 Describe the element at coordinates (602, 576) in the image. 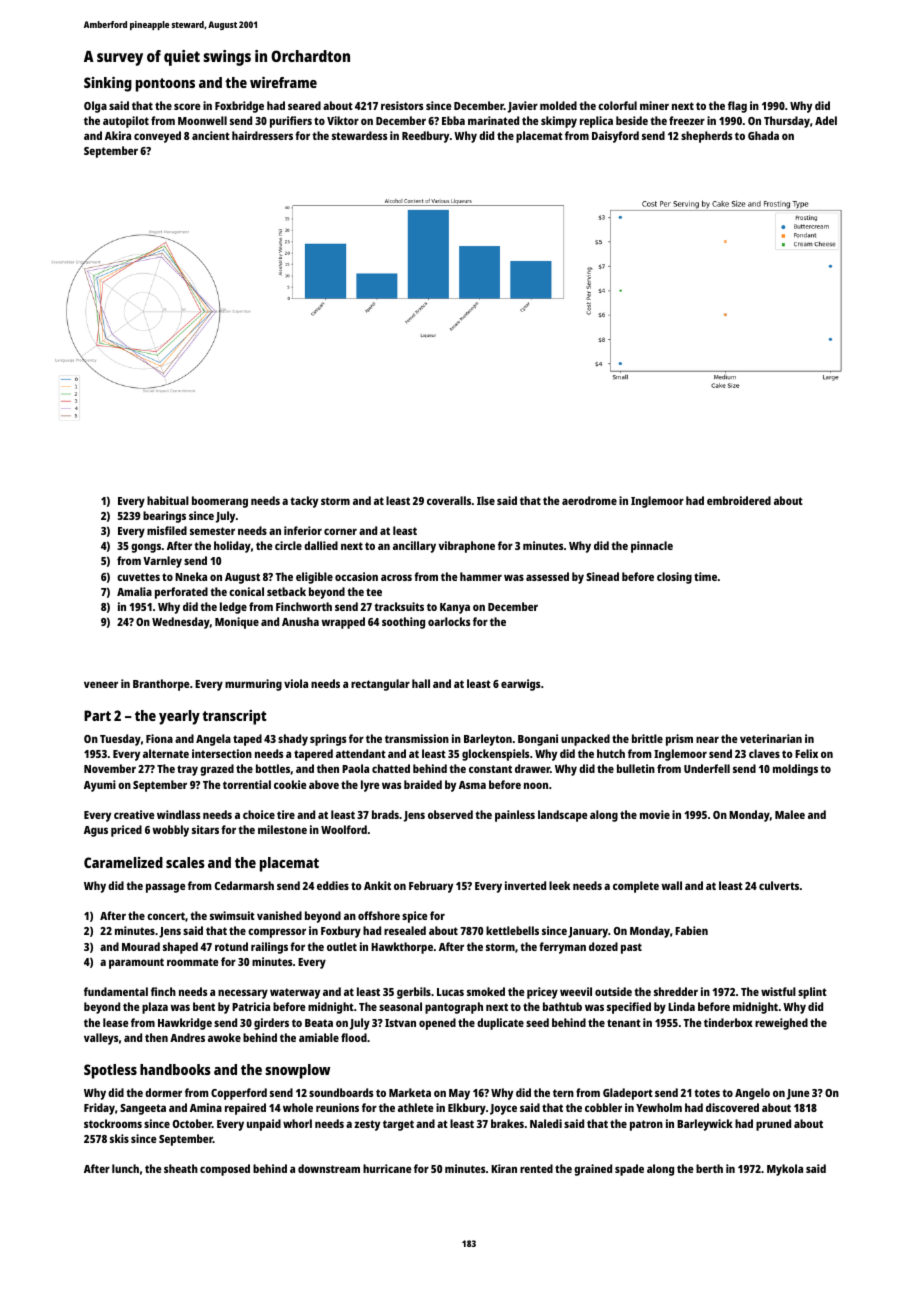

I see `Sinead` at that location.
